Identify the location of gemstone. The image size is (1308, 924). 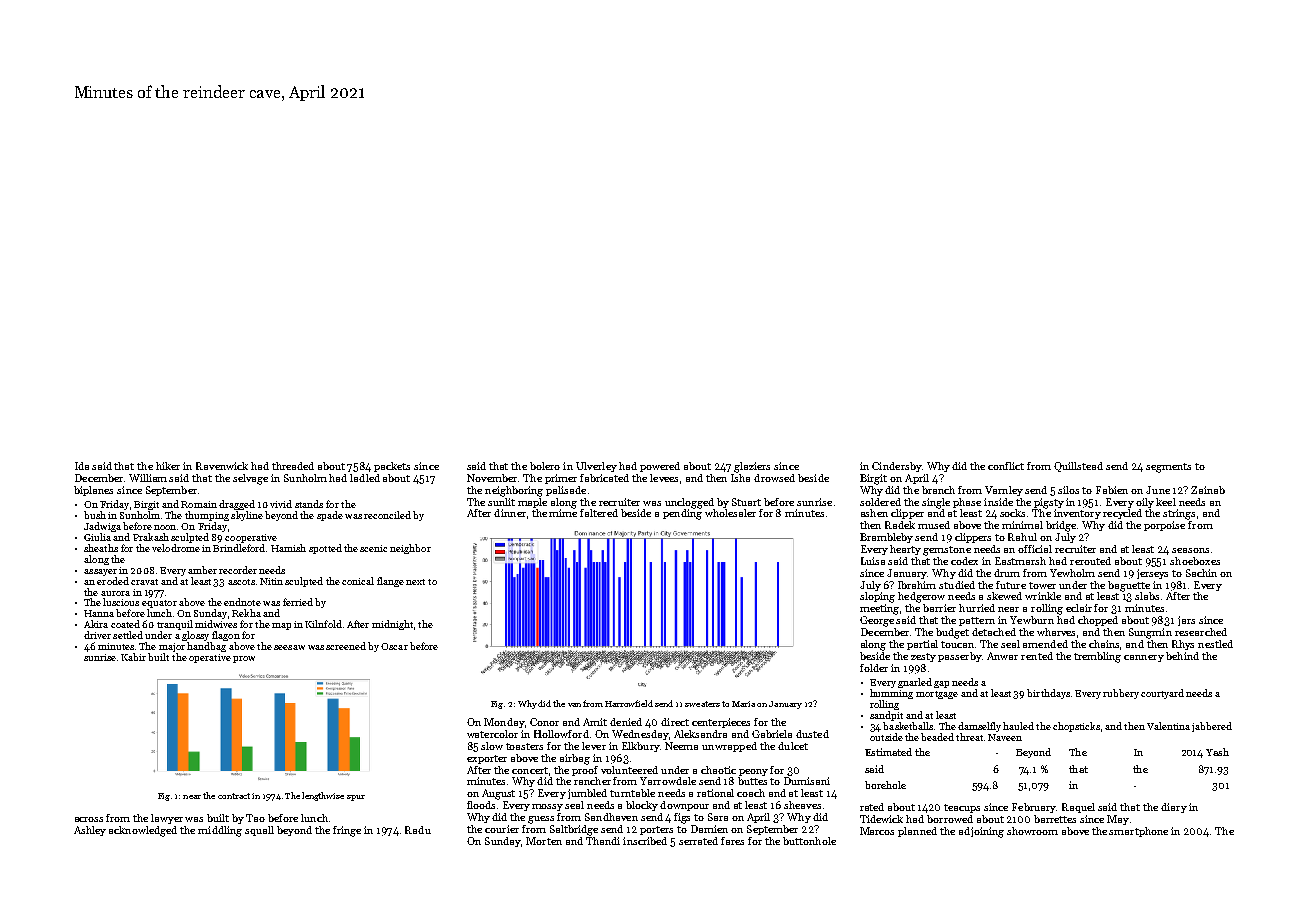
(947, 551).
